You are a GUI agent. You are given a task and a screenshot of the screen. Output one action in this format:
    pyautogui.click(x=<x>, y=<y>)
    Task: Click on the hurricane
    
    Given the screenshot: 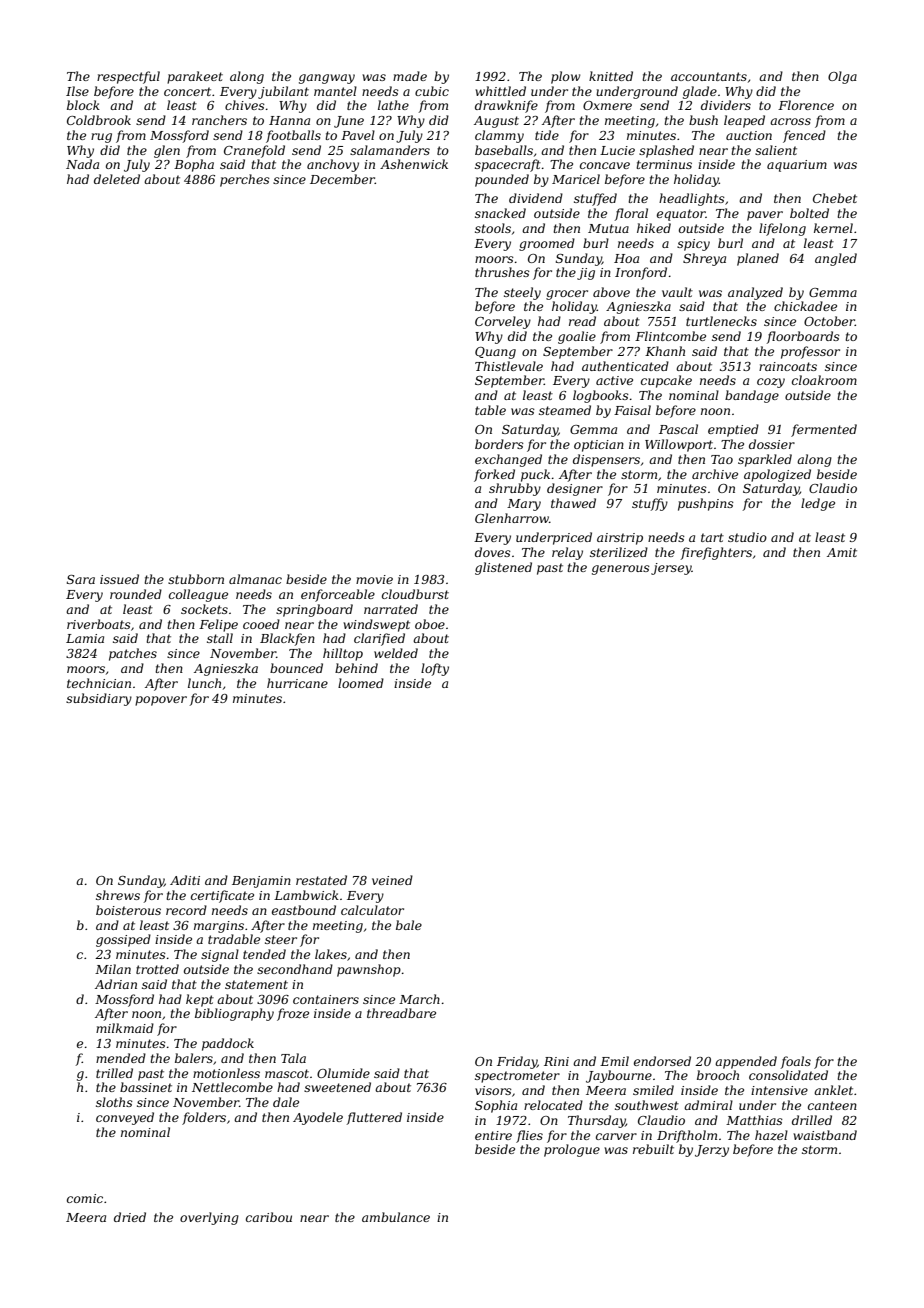 What is the action you would take?
    pyautogui.click(x=297, y=683)
